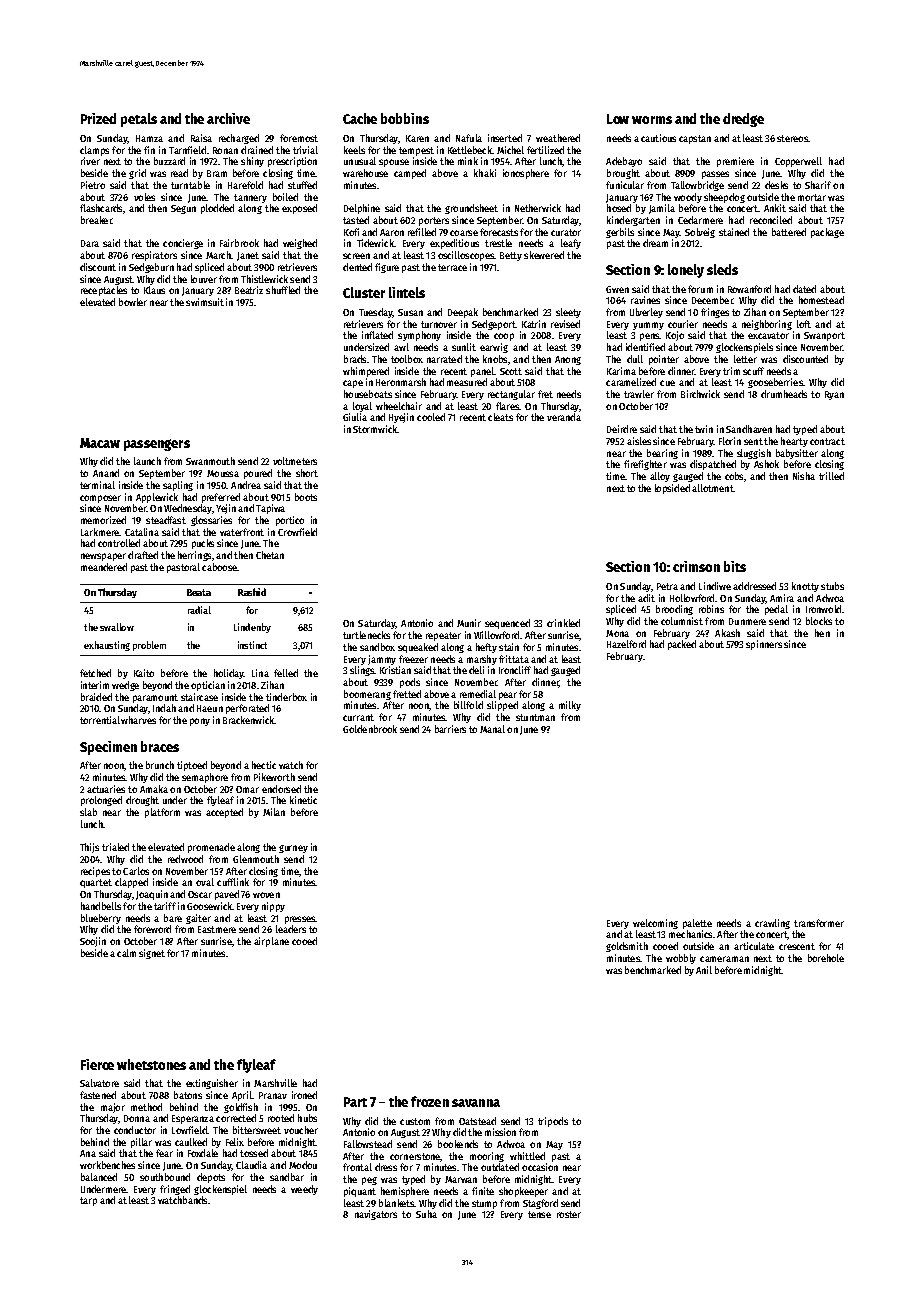 This screenshot has width=924, height=1308. What do you see at coordinates (199, 610) in the screenshot?
I see `radial` at bounding box center [199, 610].
